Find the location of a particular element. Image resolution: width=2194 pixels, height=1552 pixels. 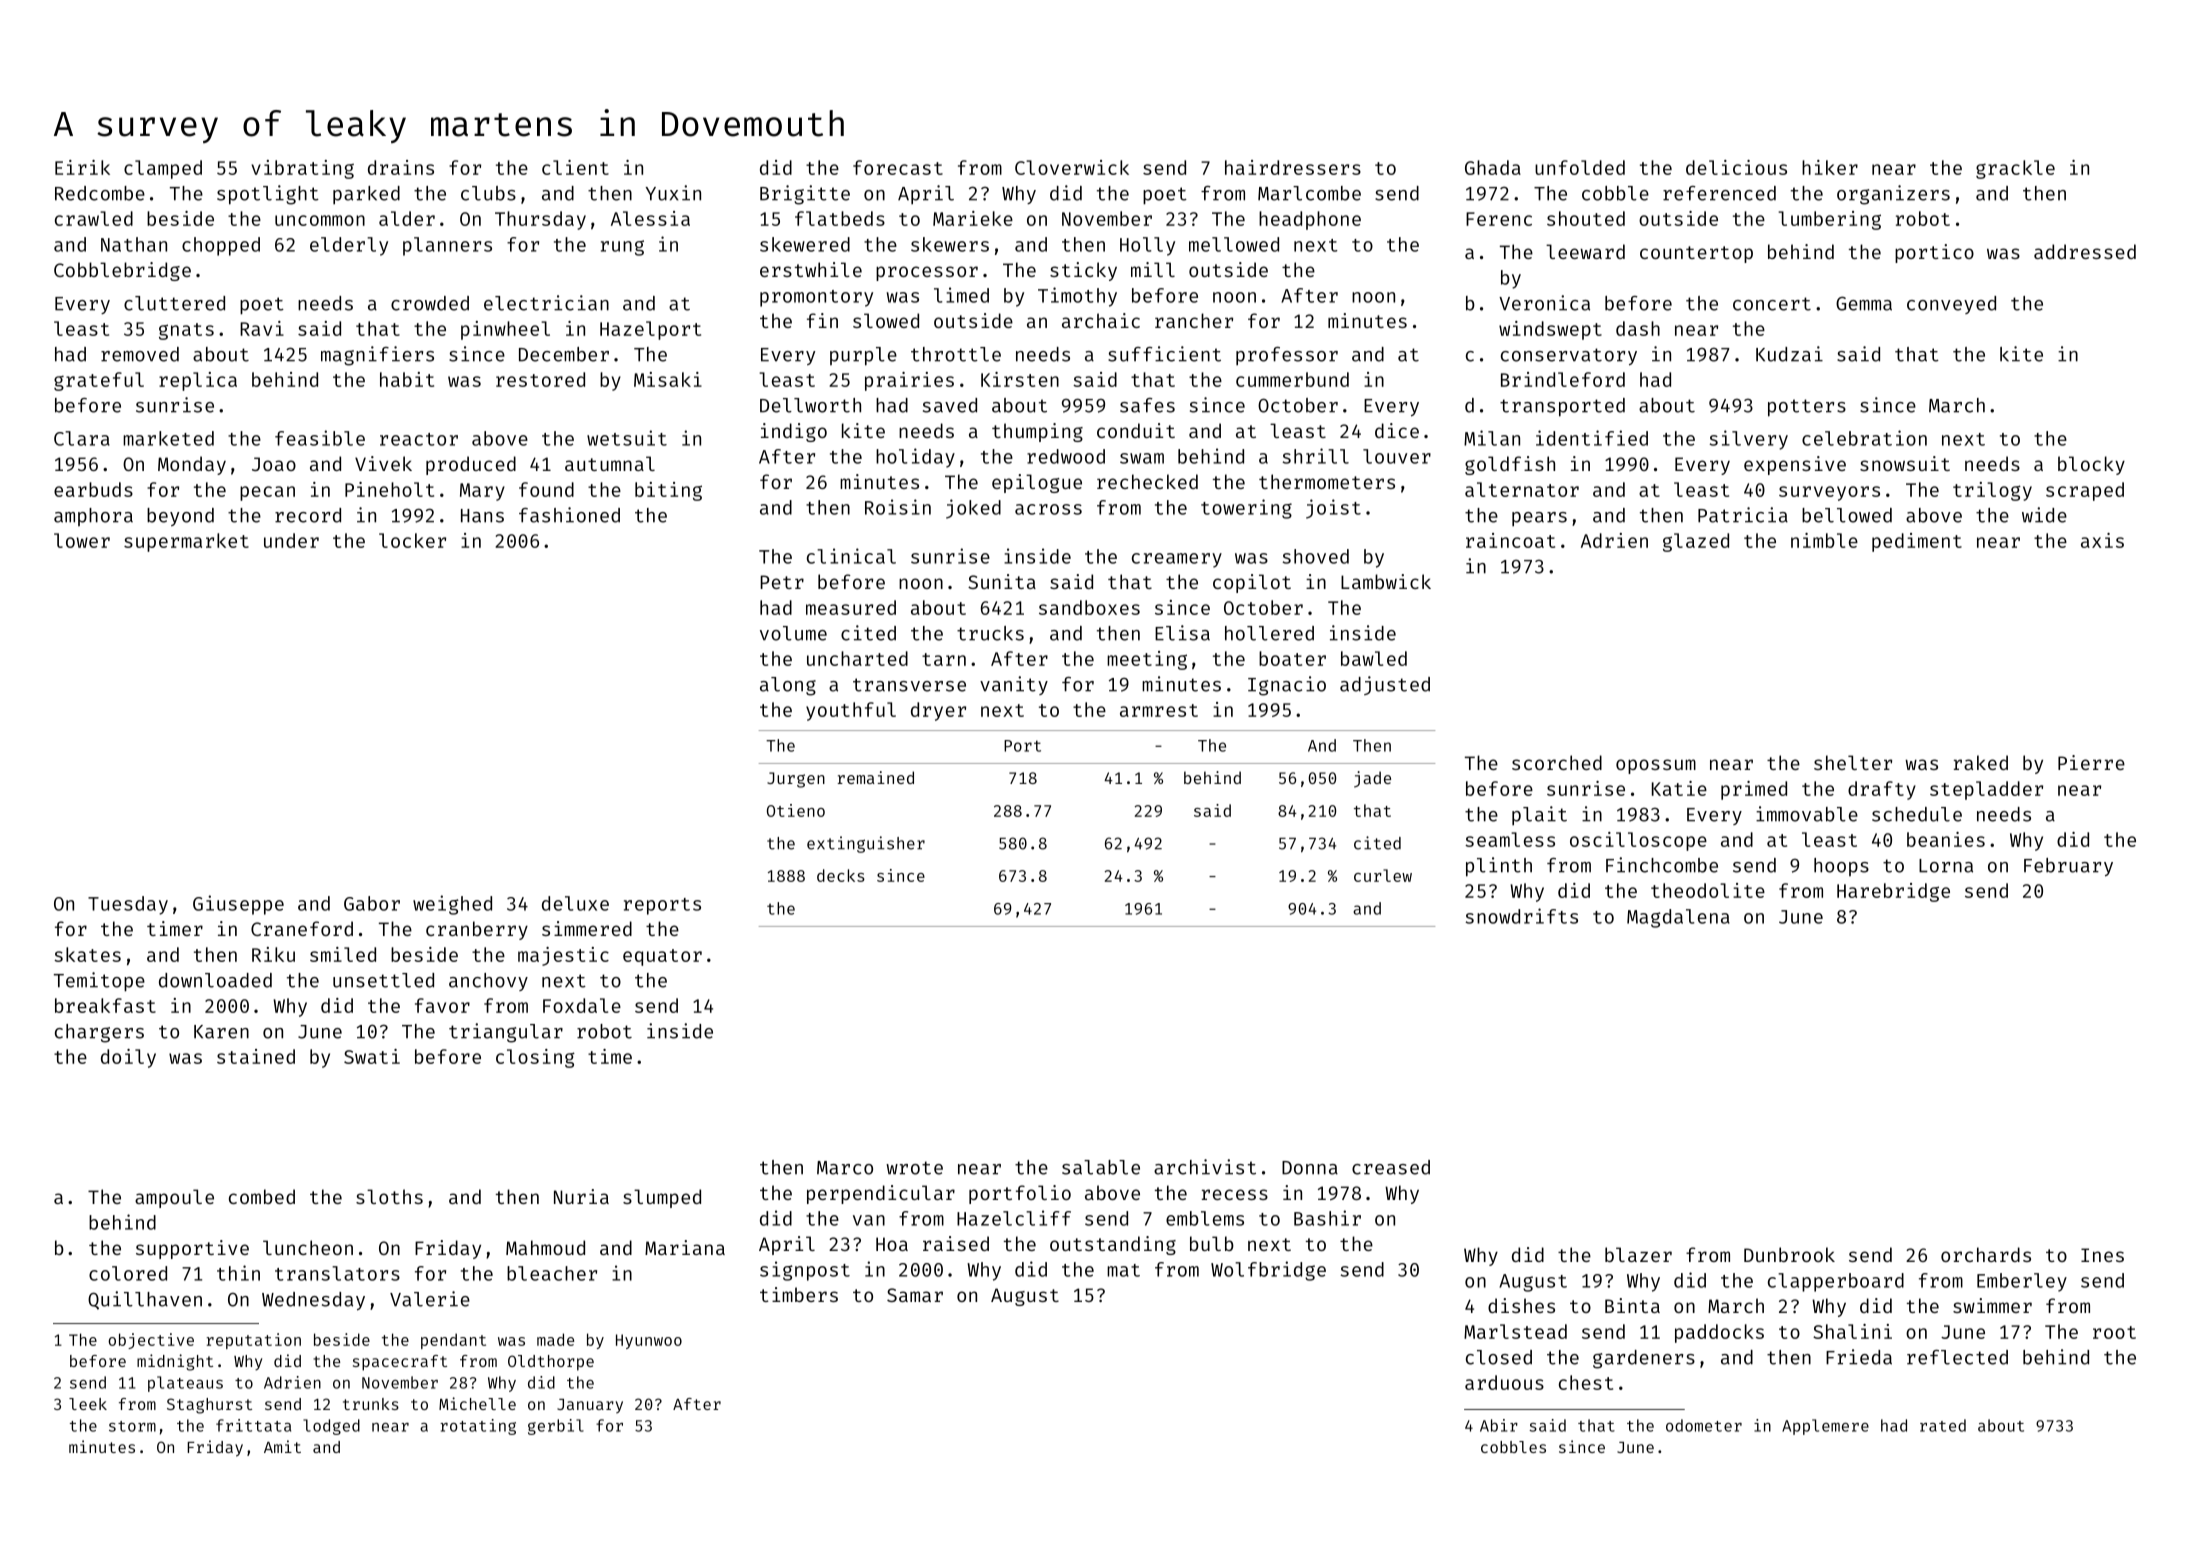

blocky is located at coordinates (2091, 465).
